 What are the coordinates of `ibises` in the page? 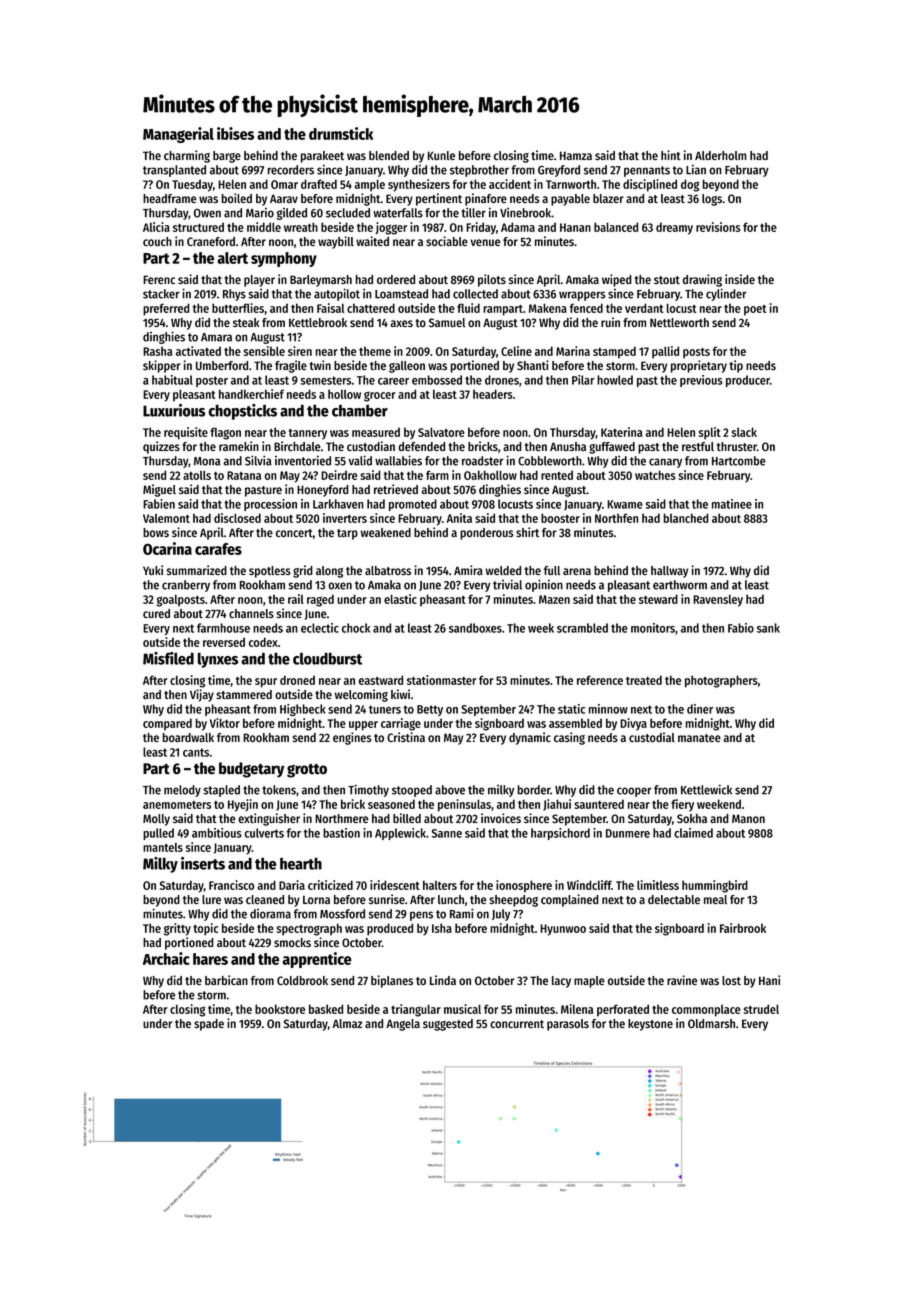 It's located at (235, 133).
